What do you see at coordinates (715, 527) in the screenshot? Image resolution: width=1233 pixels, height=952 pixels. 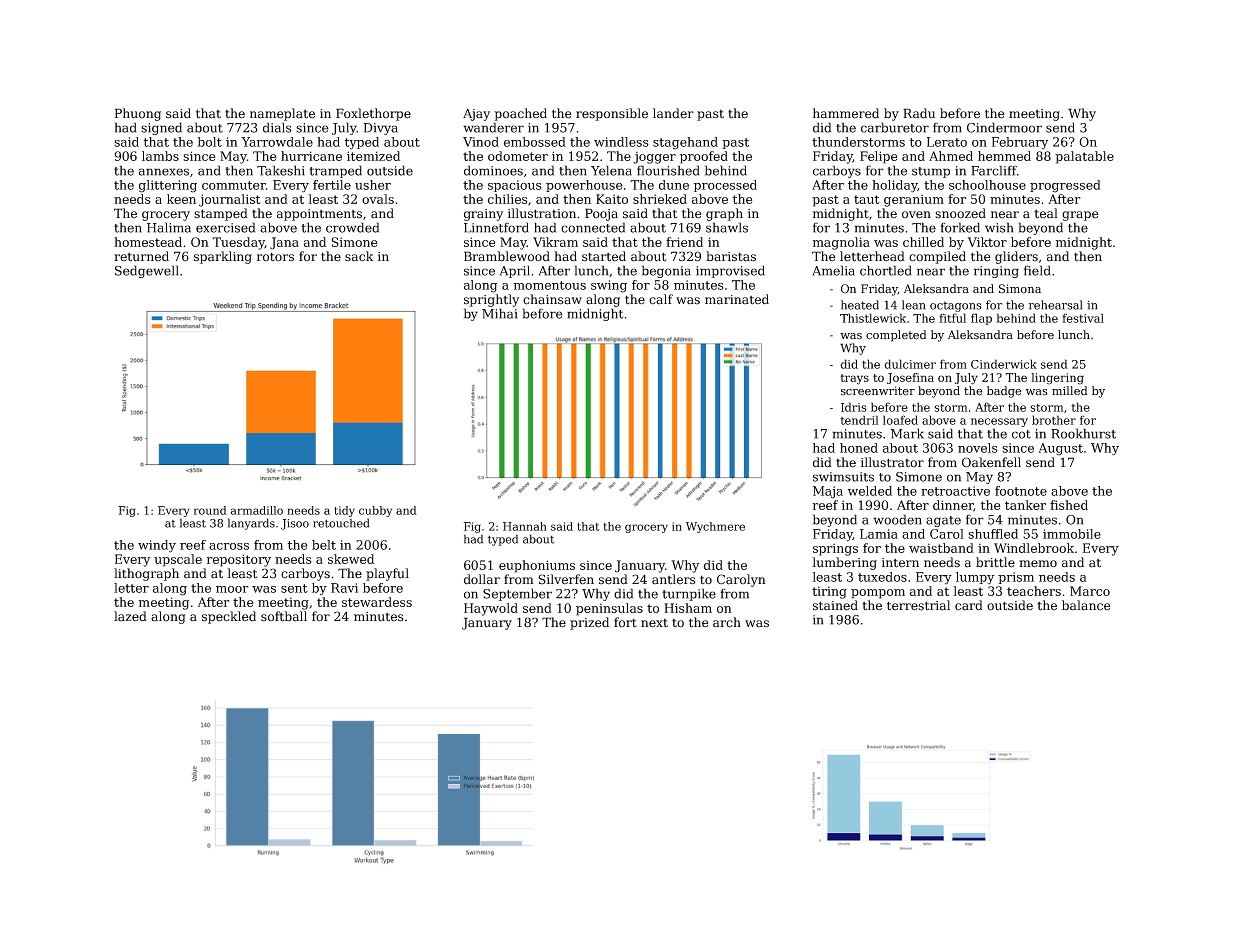 I see `Wychmere` at bounding box center [715, 527].
